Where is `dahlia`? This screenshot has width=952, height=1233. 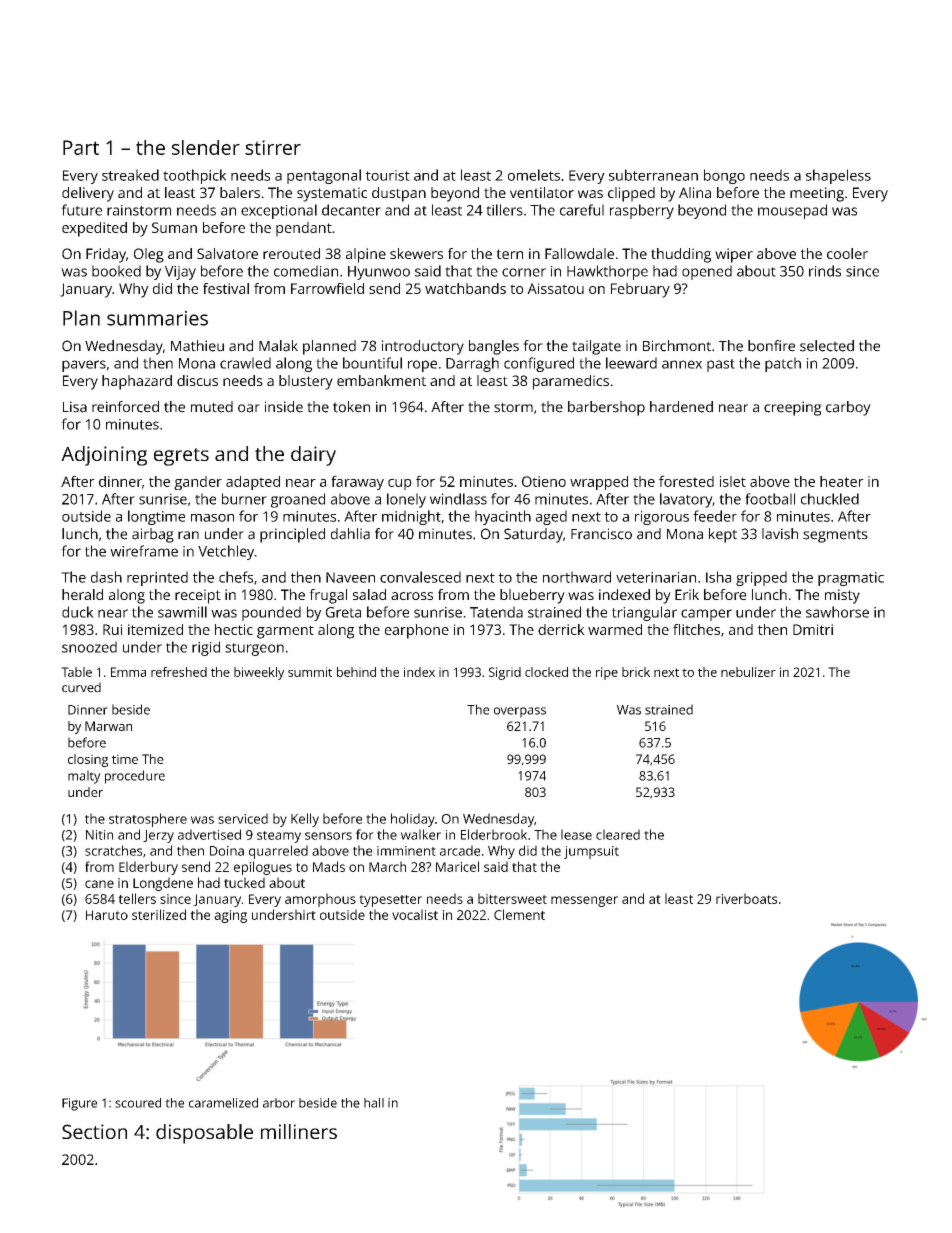
dahlia is located at coordinates (350, 534).
